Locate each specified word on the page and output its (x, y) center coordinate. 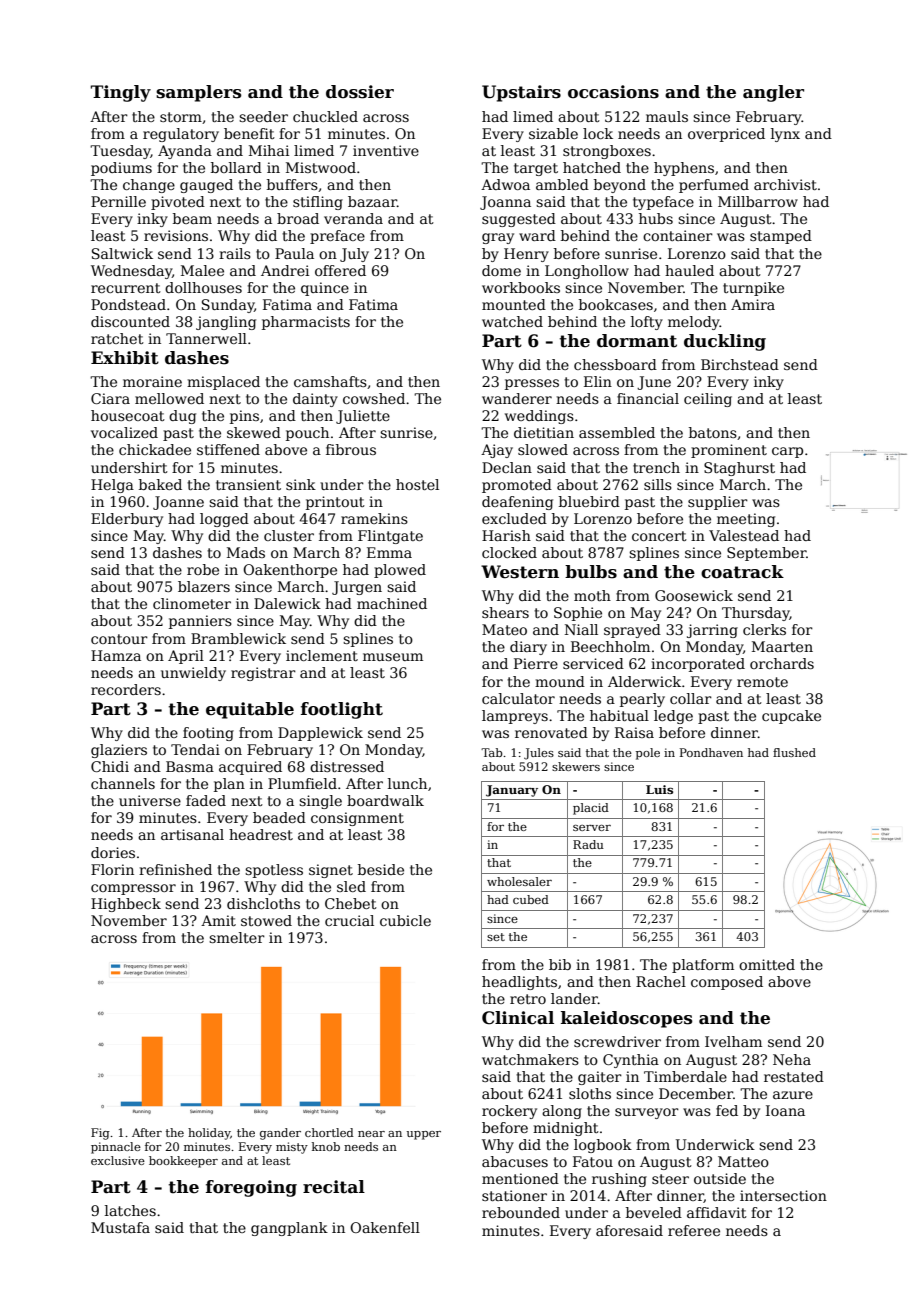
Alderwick (644, 681)
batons (713, 432)
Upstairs (521, 93)
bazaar (372, 201)
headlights (519, 983)
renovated (551, 732)
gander (280, 1134)
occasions (613, 92)
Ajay (497, 451)
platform (703, 966)
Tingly (121, 93)
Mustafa (120, 1227)
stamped (781, 237)
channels (123, 783)
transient (248, 484)
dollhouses (203, 287)
